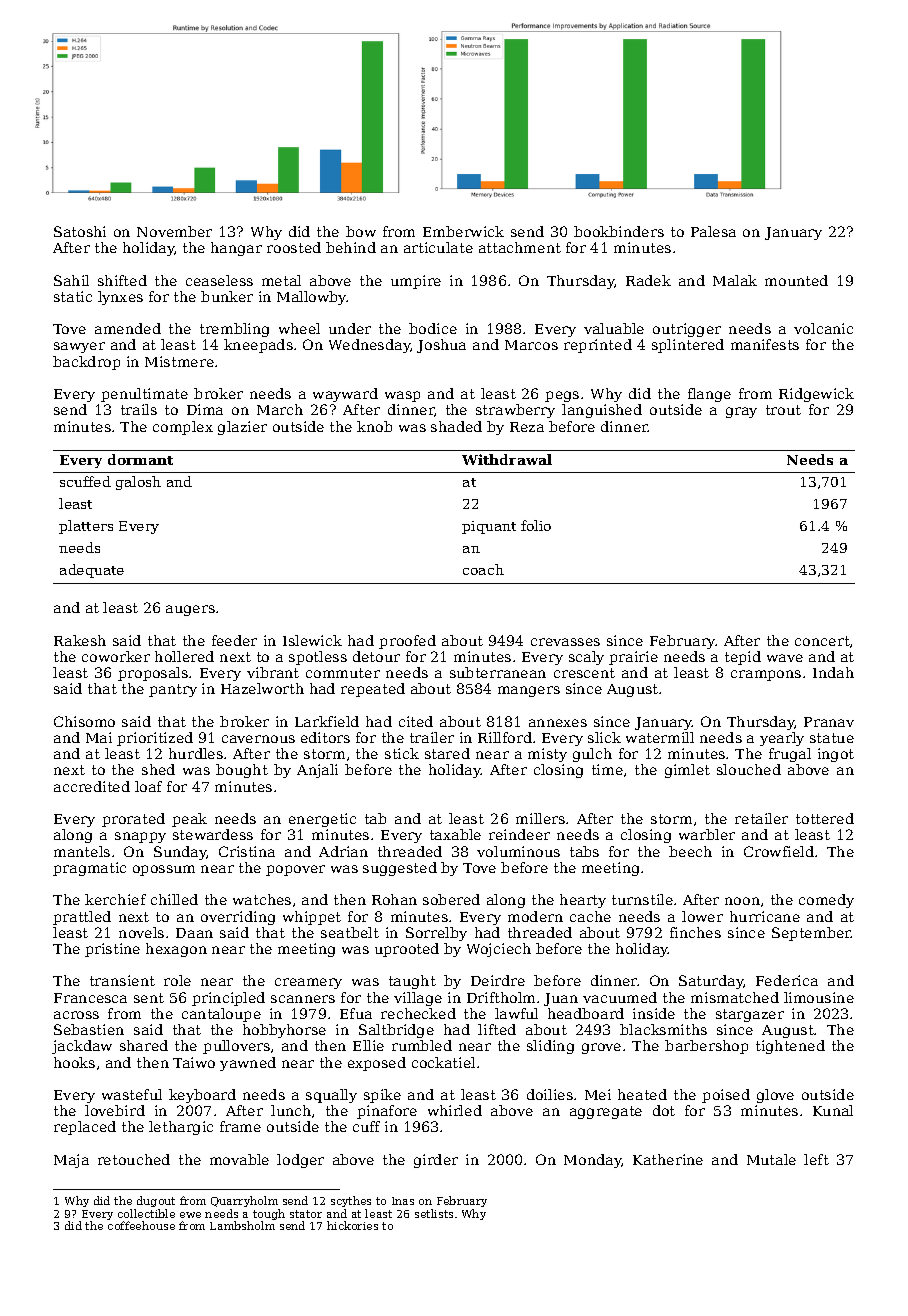 The height and width of the screenshot is (1316, 908). Describe the element at coordinates (86, 363) in the screenshot. I see `backdrop` at that location.
